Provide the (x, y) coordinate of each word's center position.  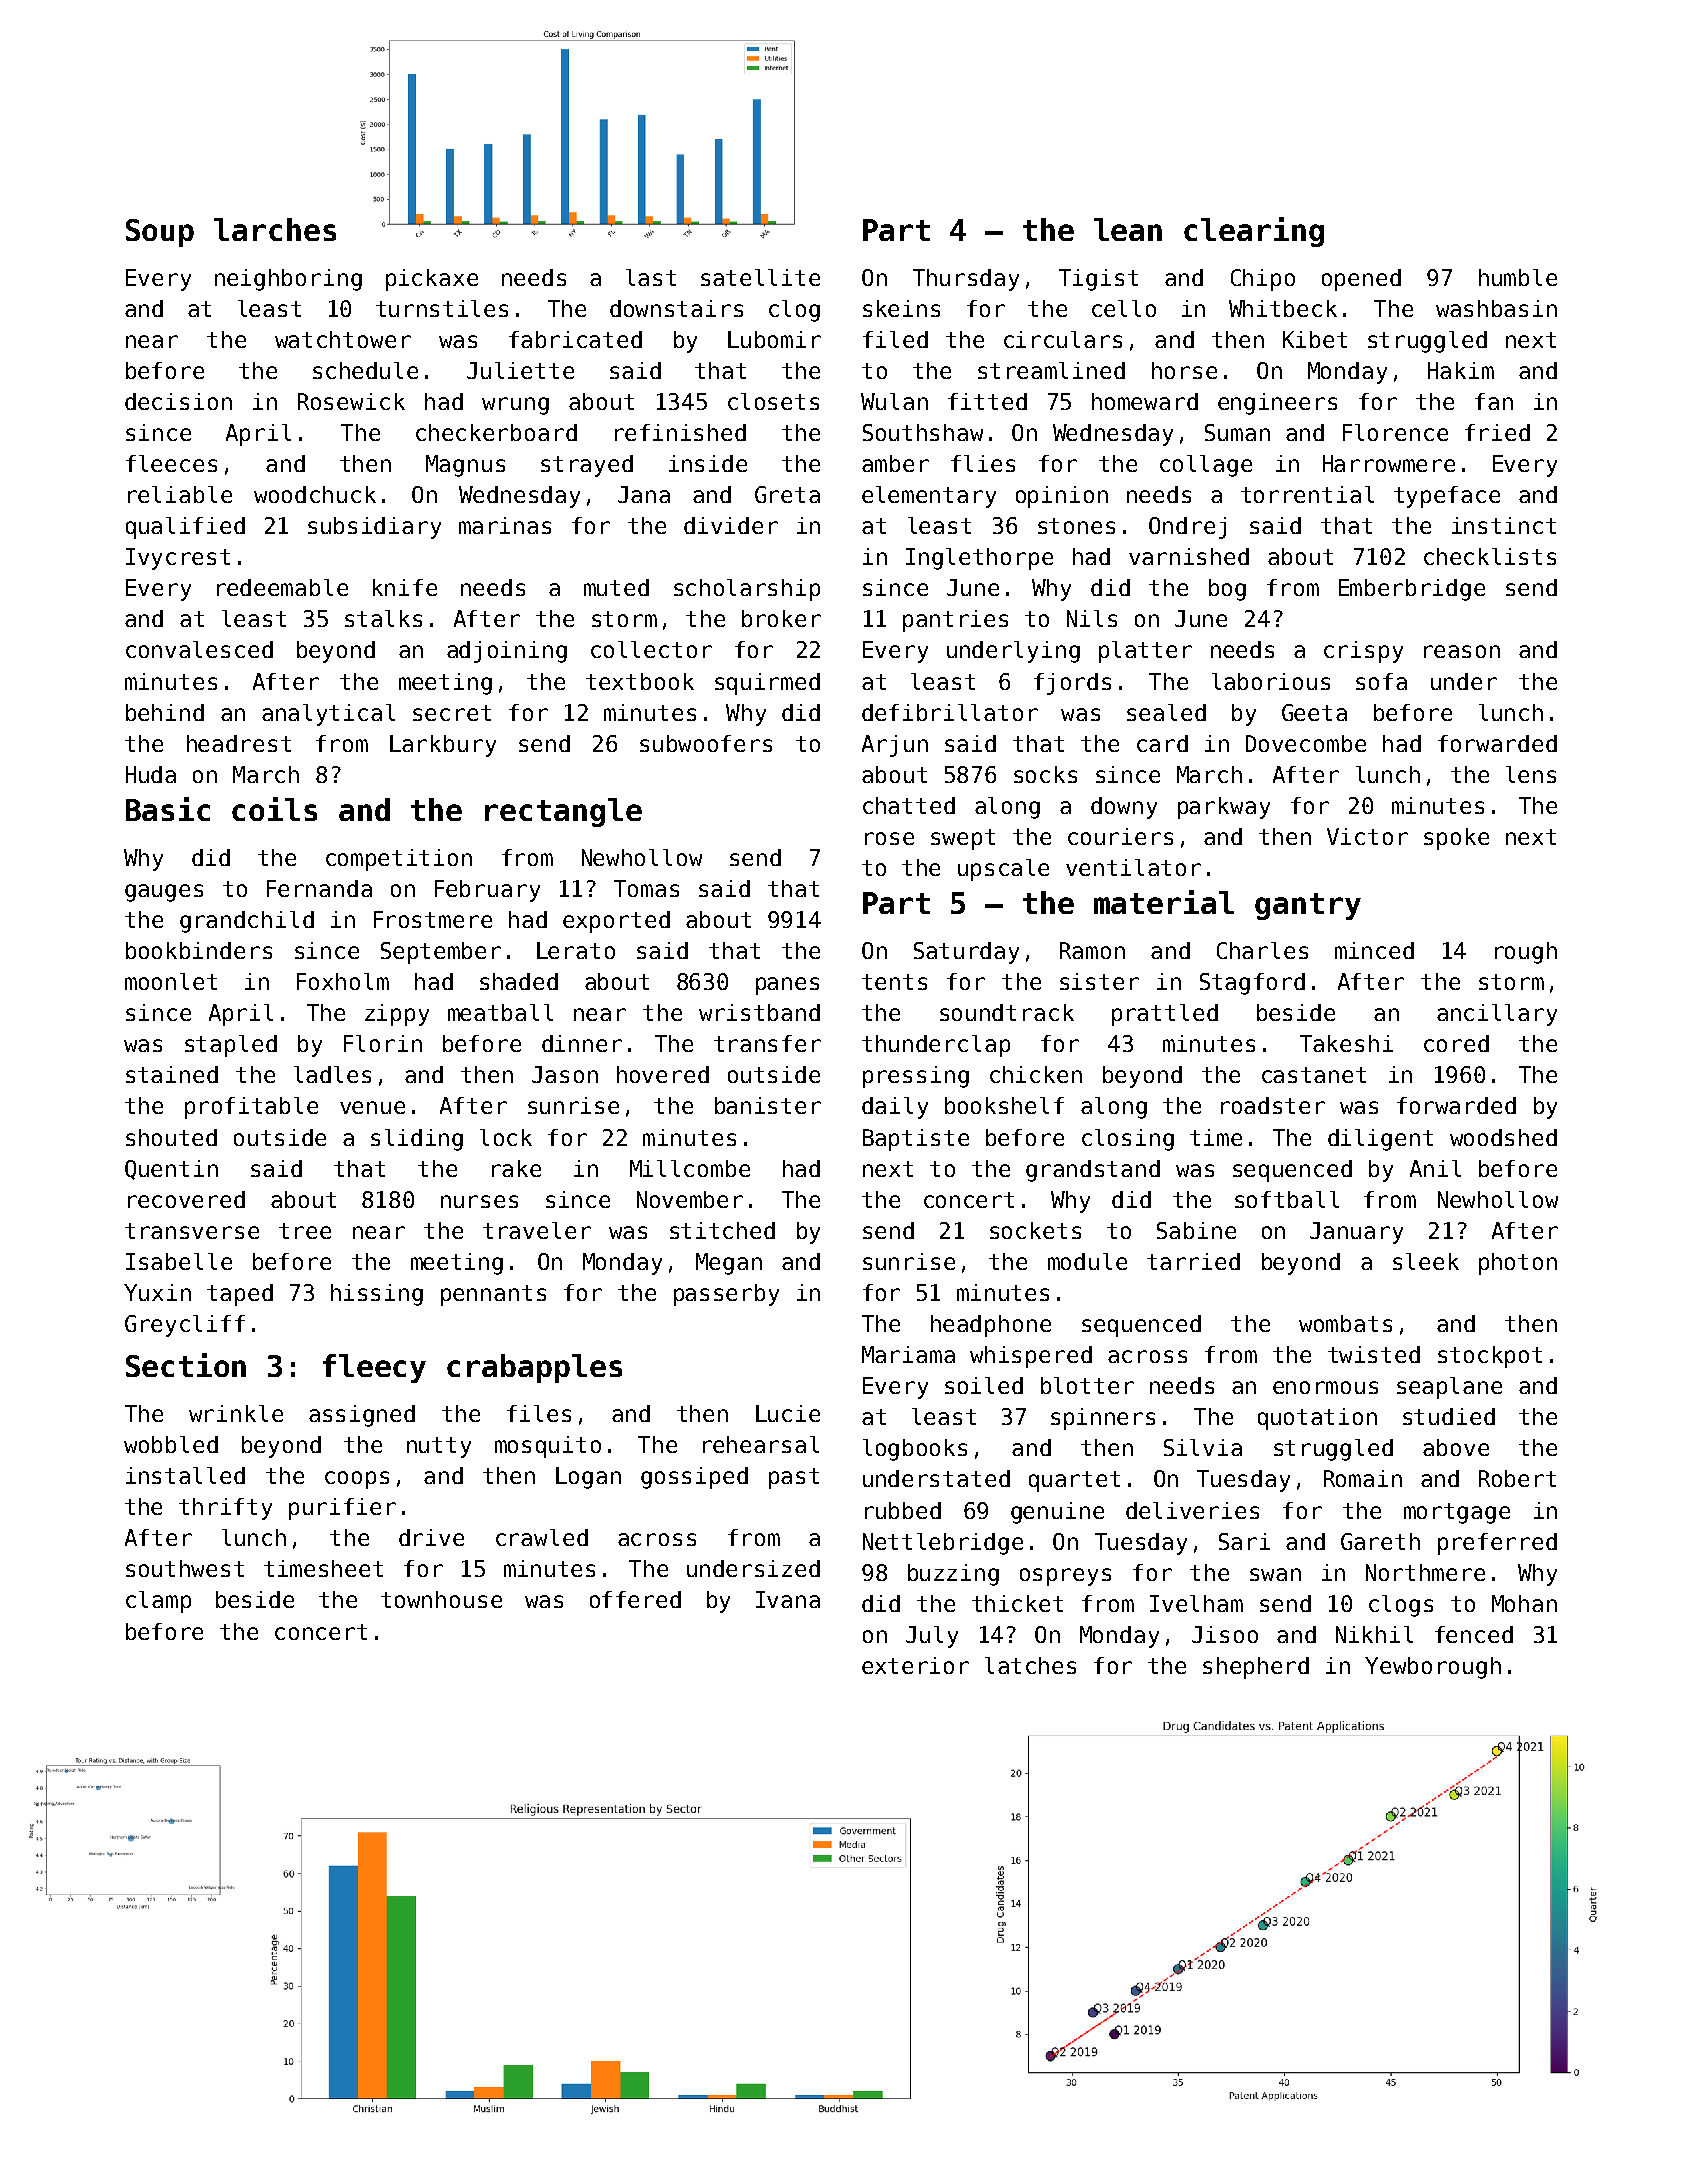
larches (275, 229)
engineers (1277, 404)
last (651, 277)
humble (1518, 277)
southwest (185, 1568)
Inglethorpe (979, 559)
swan (1275, 1574)
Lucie (788, 1413)
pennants (493, 1295)
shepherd (1256, 1668)
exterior (915, 1665)
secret (452, 713)
